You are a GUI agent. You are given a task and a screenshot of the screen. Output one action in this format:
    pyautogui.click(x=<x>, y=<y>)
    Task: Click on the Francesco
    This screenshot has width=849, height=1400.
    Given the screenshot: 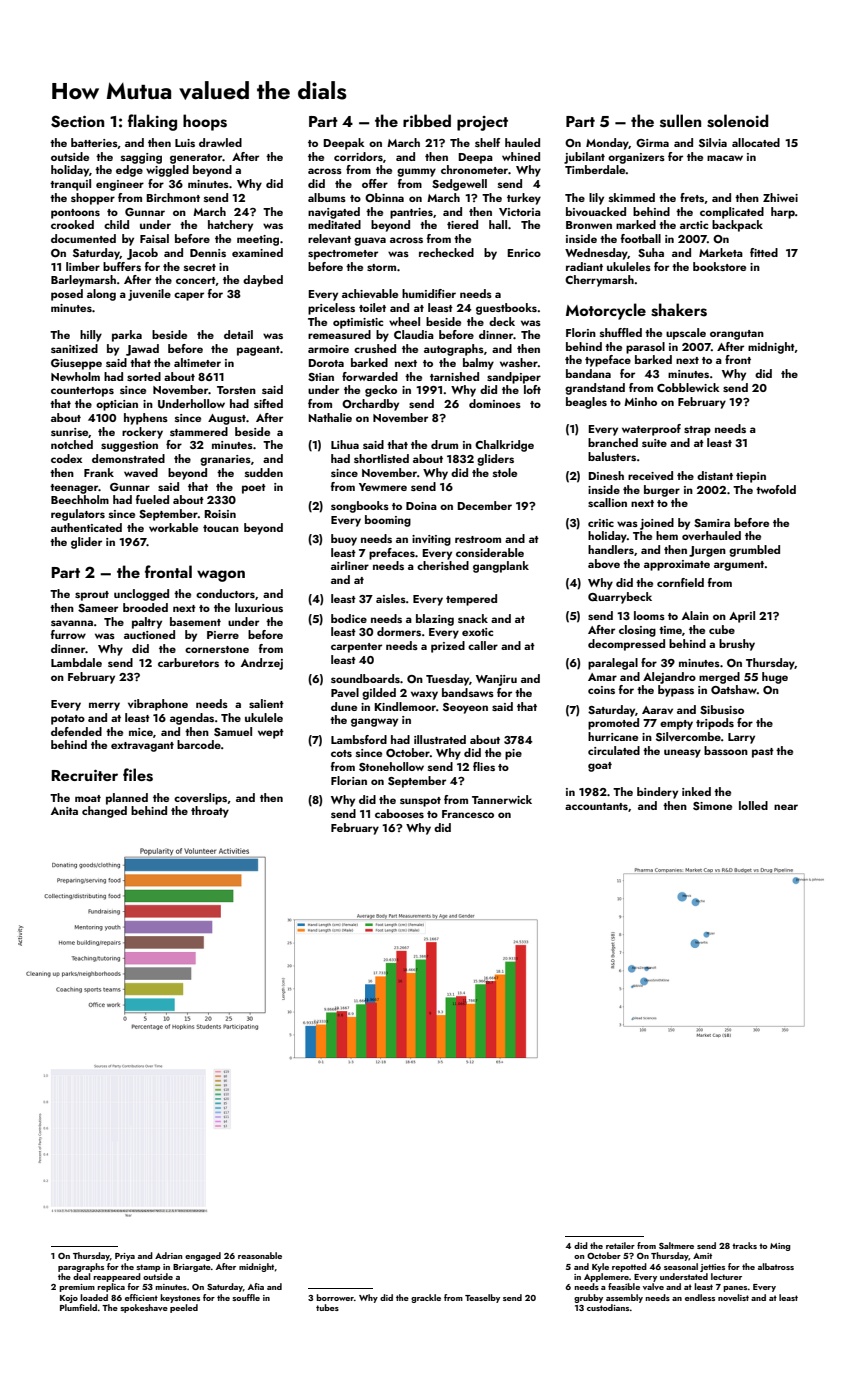 What is the action you would take?
    pyautogui.click(x=468, y=814)
